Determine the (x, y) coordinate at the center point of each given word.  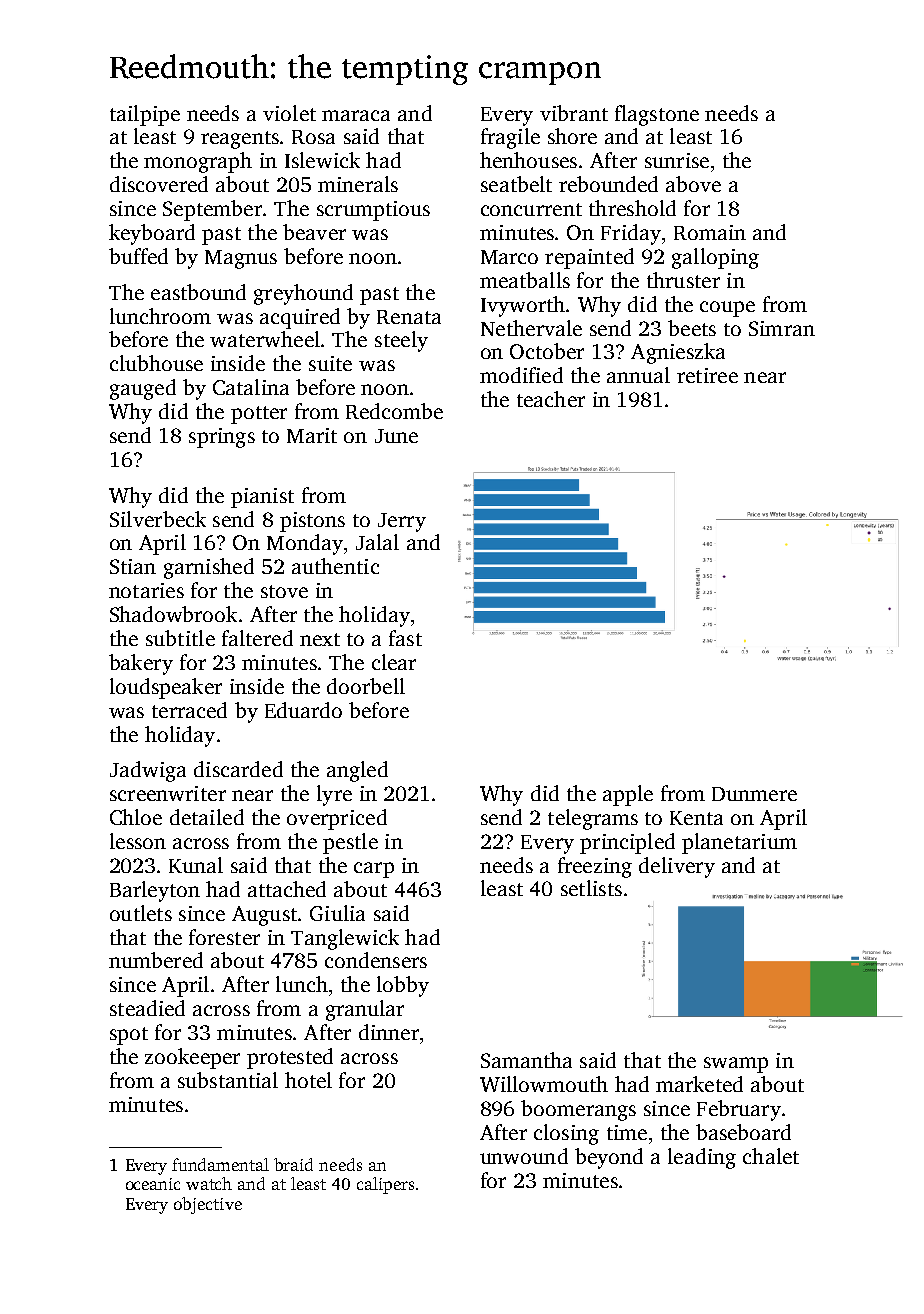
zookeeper (192, 1058)
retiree (707, 375)
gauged (143, 389)
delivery (677, 867)
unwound (524, 1156)
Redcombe (394, 411)
